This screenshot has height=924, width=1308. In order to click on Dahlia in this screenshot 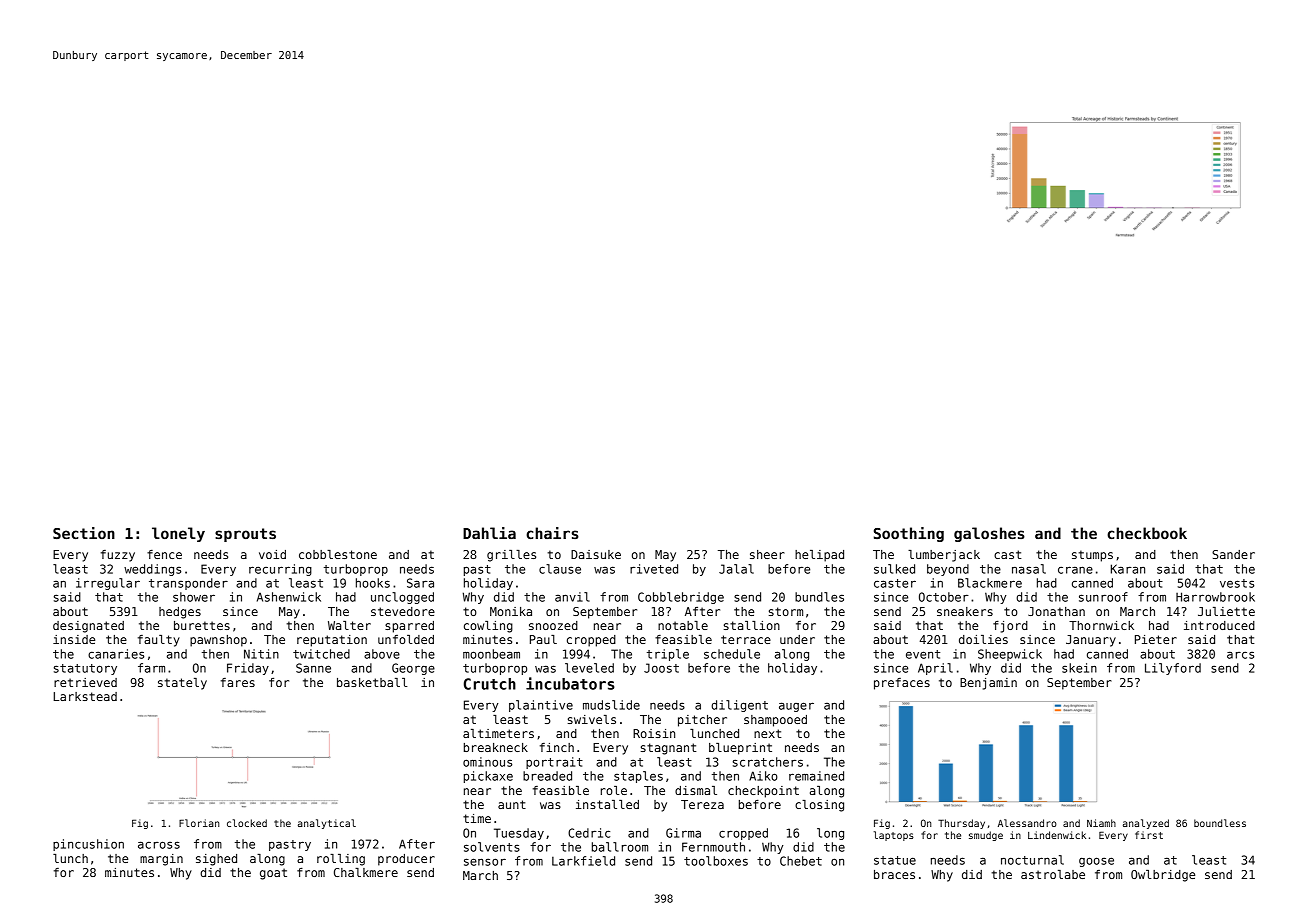, I will do `click(489, 533)`.
